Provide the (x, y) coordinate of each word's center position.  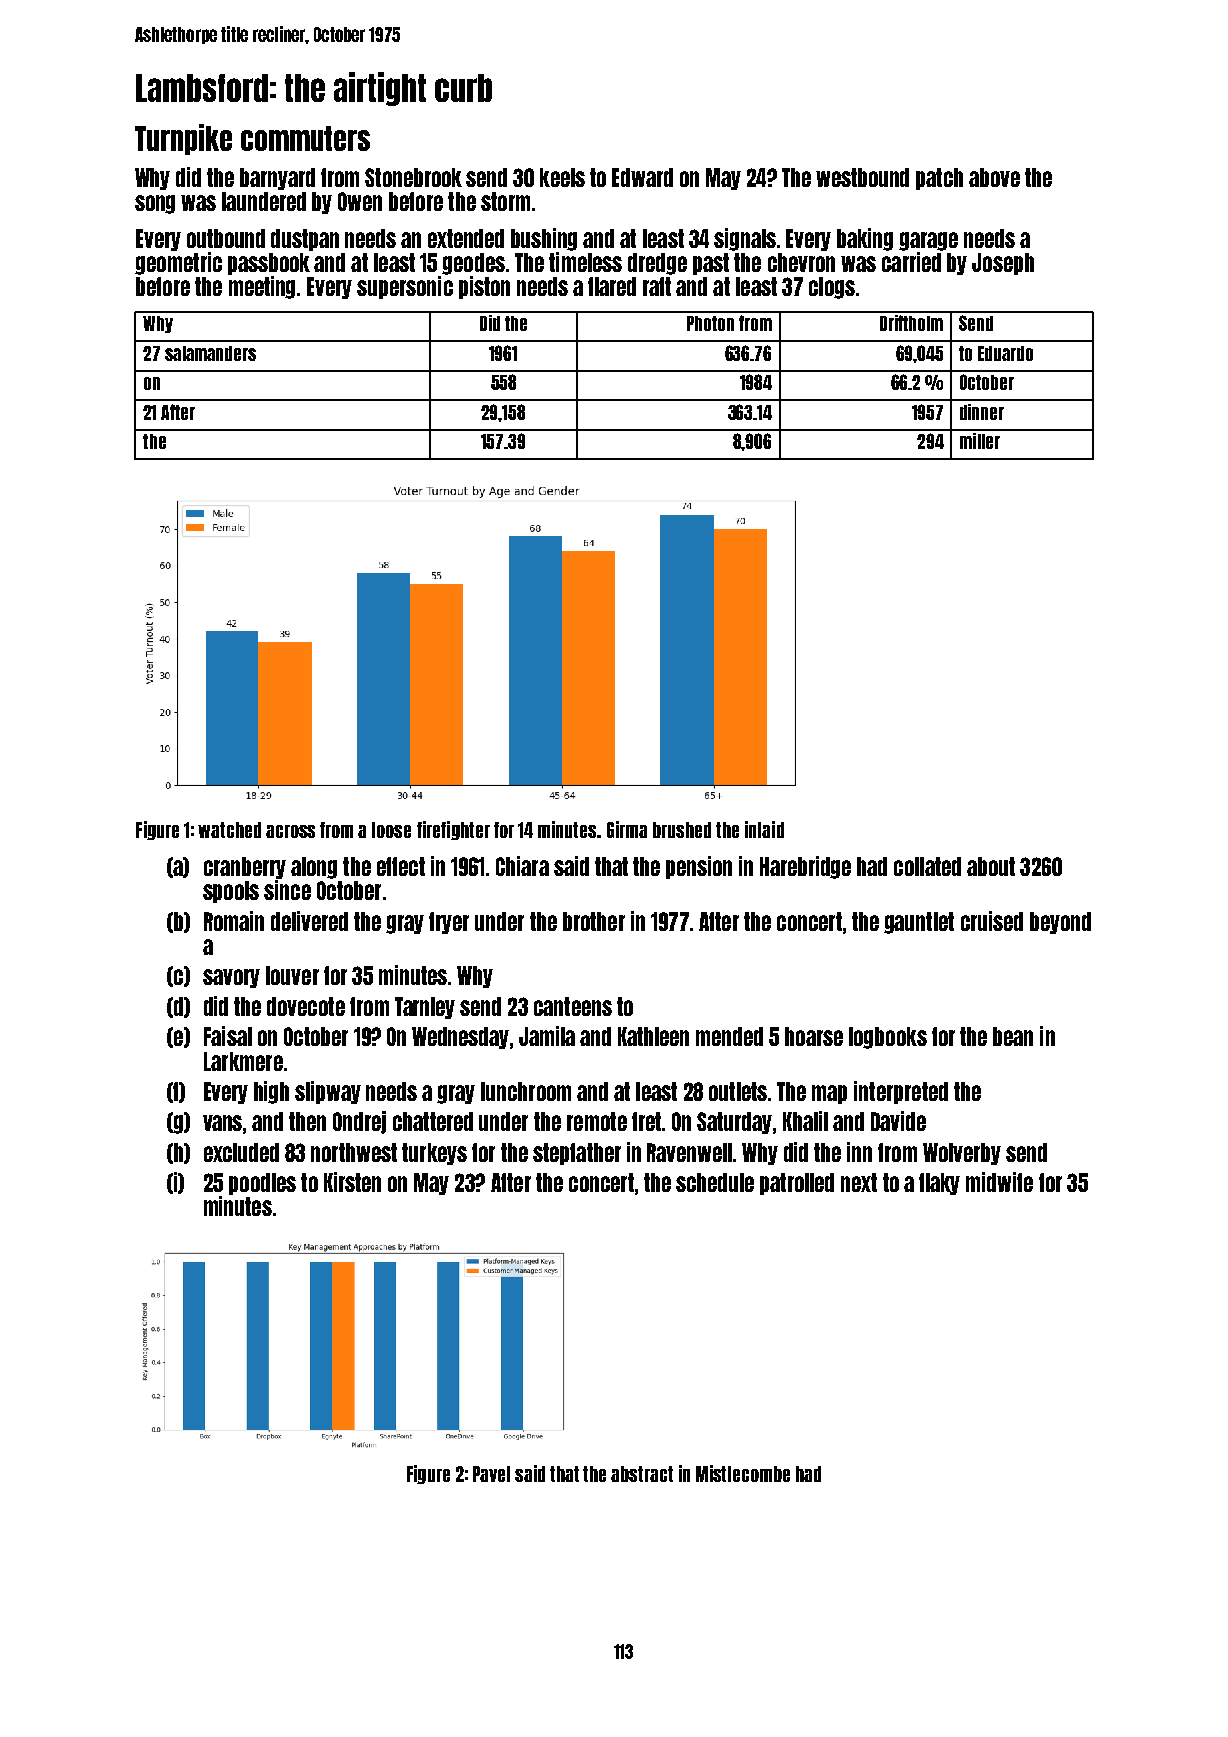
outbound (226, 238)
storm (505, 201)
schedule (715, 1182)
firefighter (453, 830)
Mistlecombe (743, 1473)
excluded (241, 1152)
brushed (682, 830)
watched (229, 830)
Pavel (491, 1474)
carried (911, 262)
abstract (642, 1474)
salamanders (210, 353)
